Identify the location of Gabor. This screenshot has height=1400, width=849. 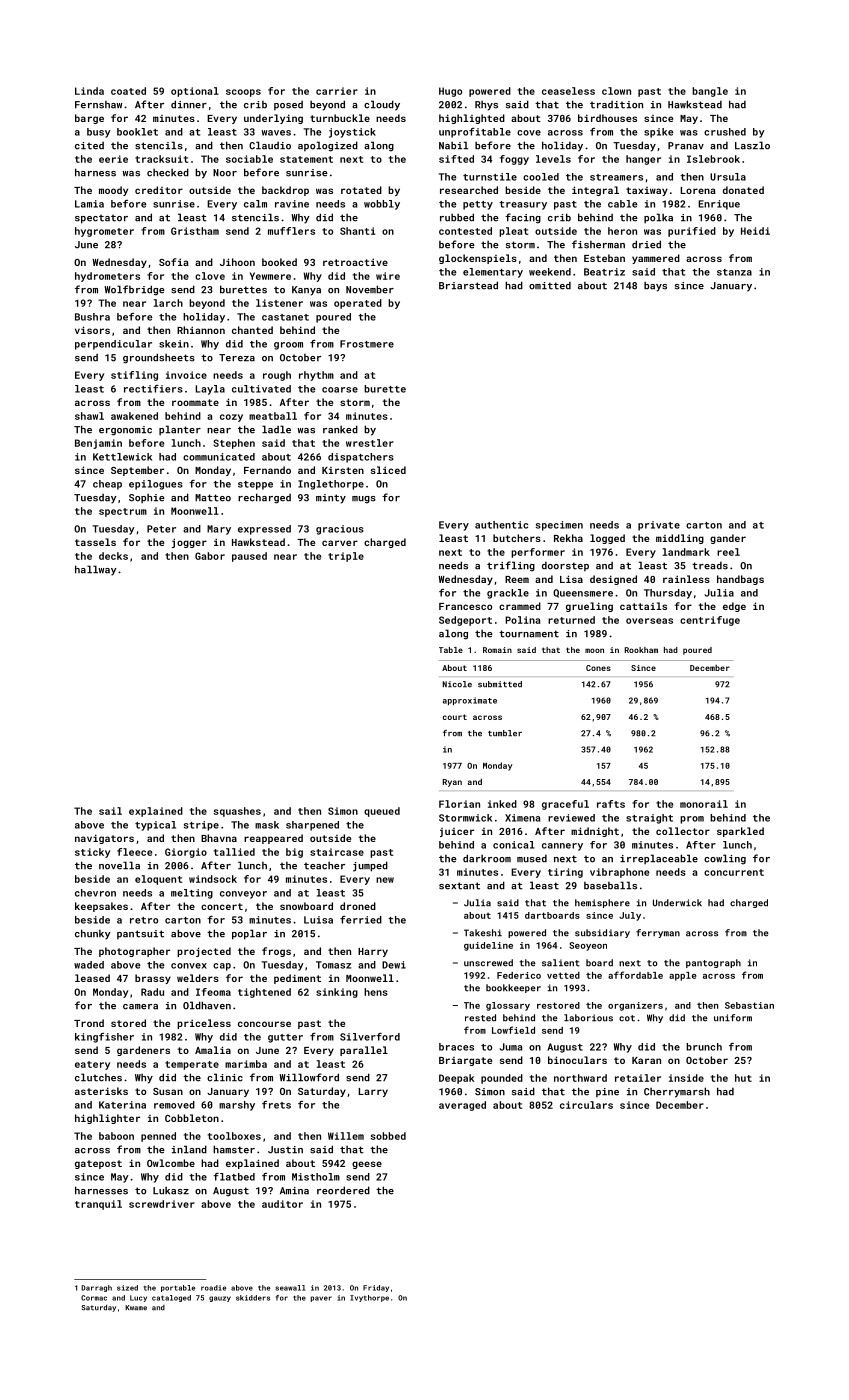
(210, 556).
